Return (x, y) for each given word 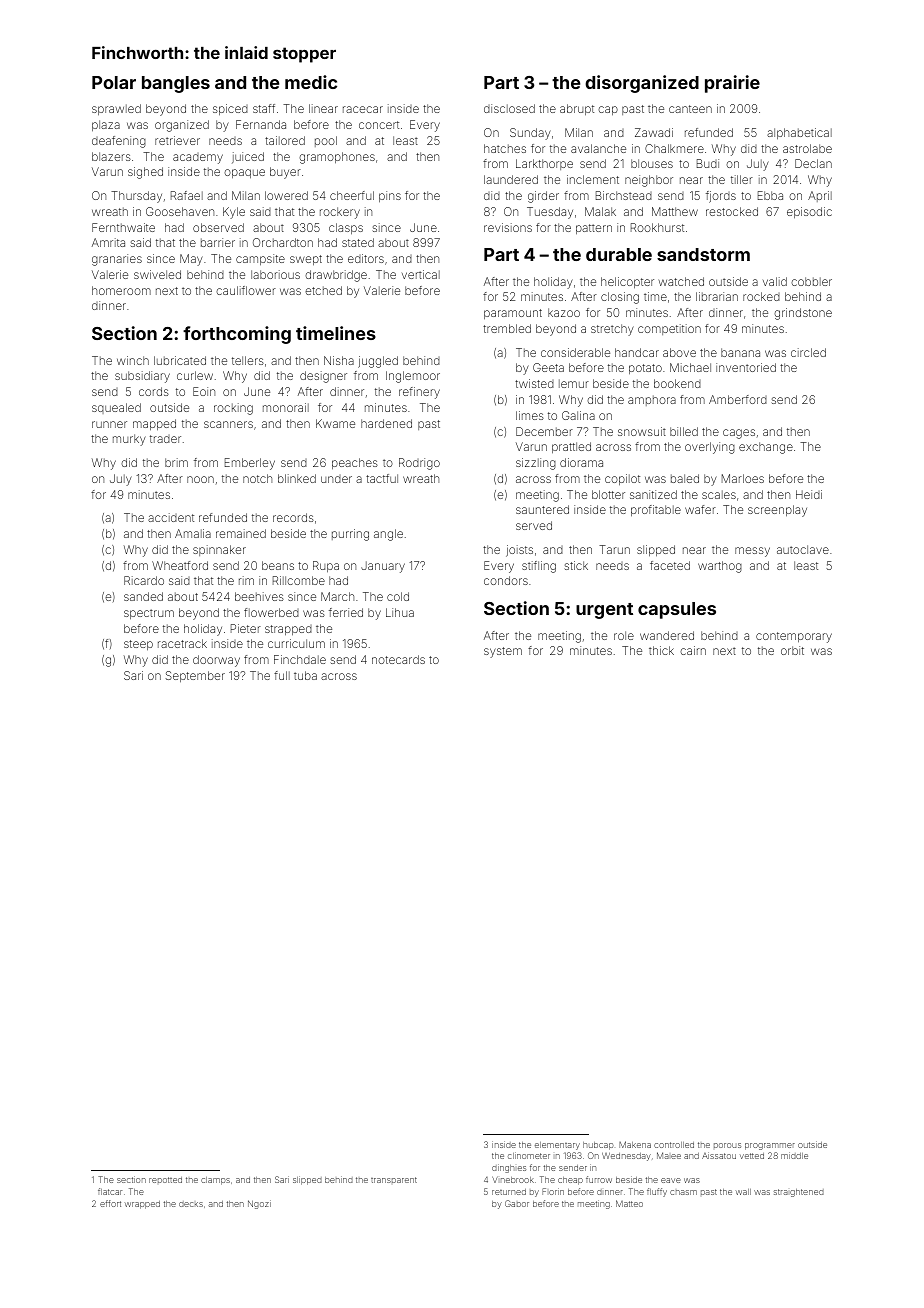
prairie (732, 84)
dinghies (509, 1168)
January (383, 567)
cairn (693, 650)
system (503, 652)
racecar (363, 109)
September (195, 677)
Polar (114, 82)
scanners (228, 424)
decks (191, 1204)
